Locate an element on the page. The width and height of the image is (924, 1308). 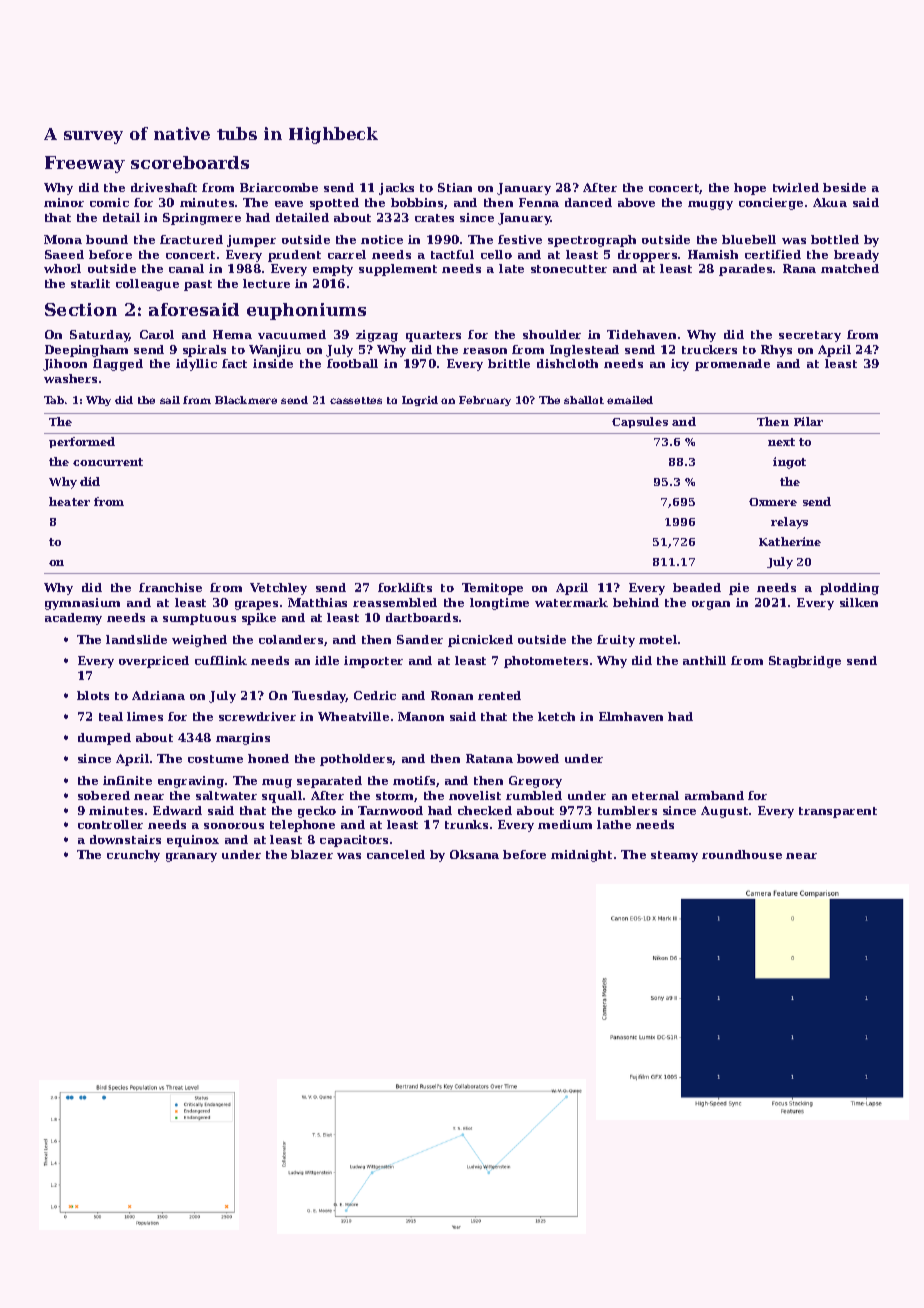
concurrent is located at coordinates (108, 462).
